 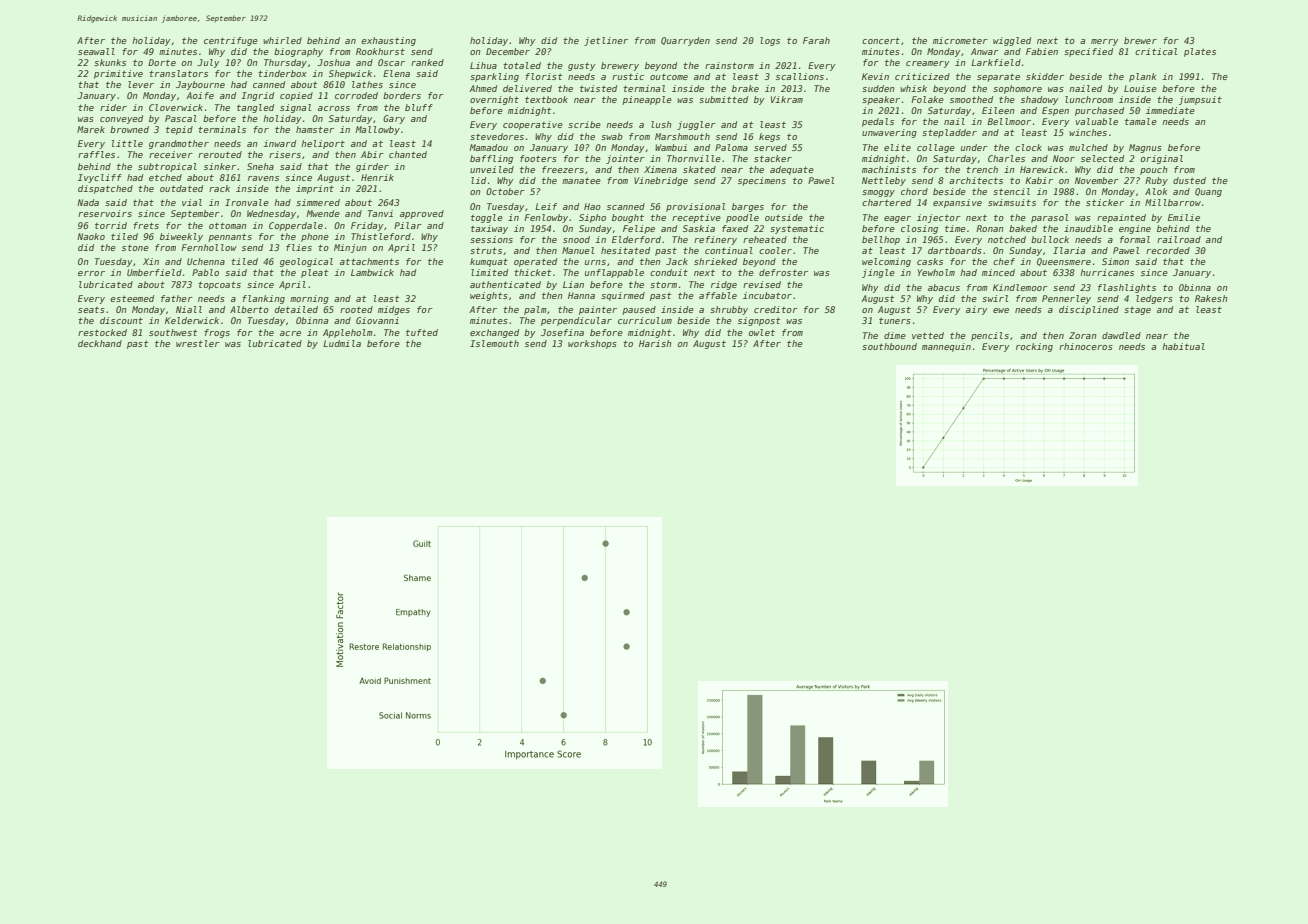 I want to click on Quarryden, so click(x=685, y=41).
